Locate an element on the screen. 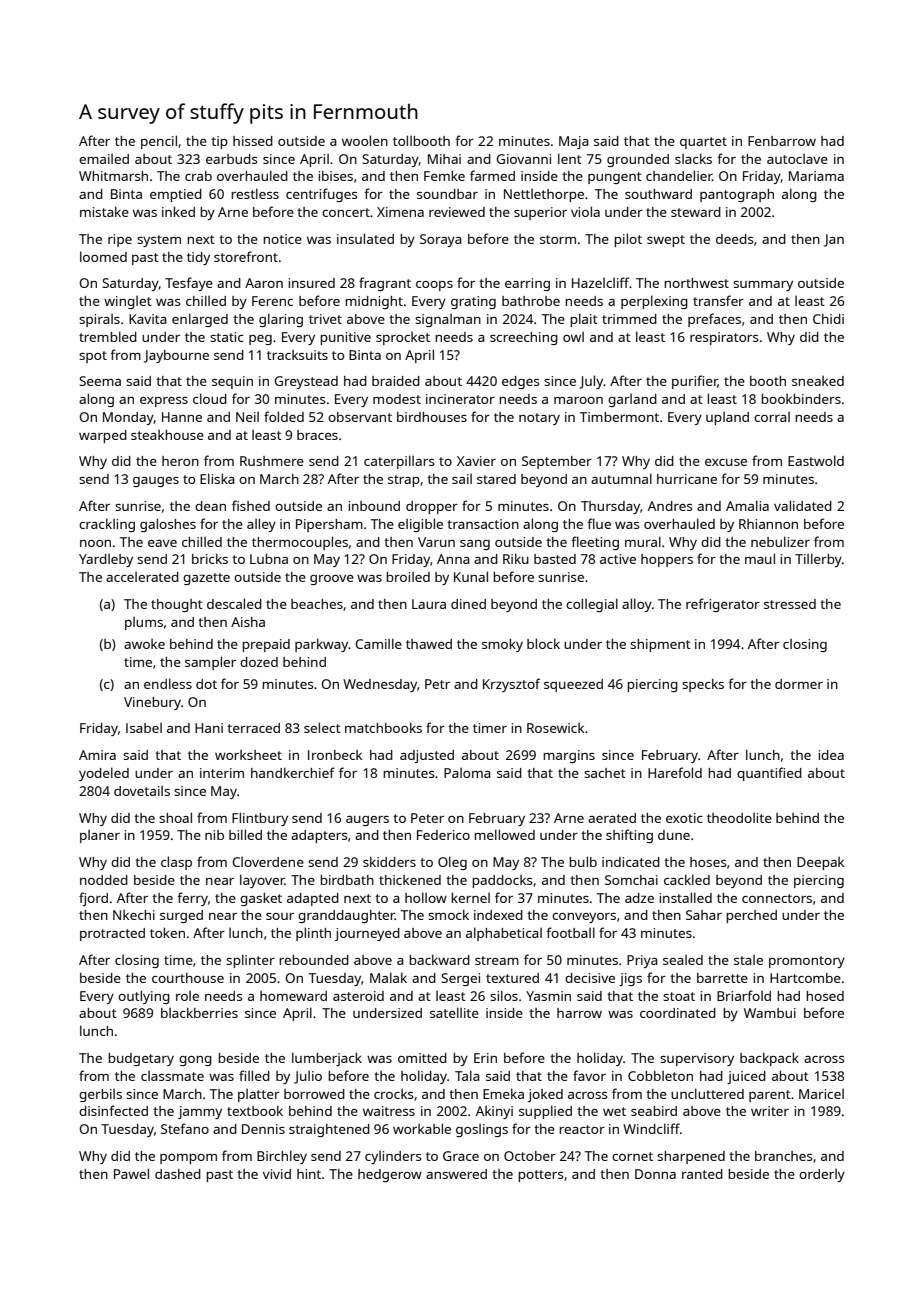 This screenshot has width=924, height=1308. dozed is located at coordinates (259, 662).
